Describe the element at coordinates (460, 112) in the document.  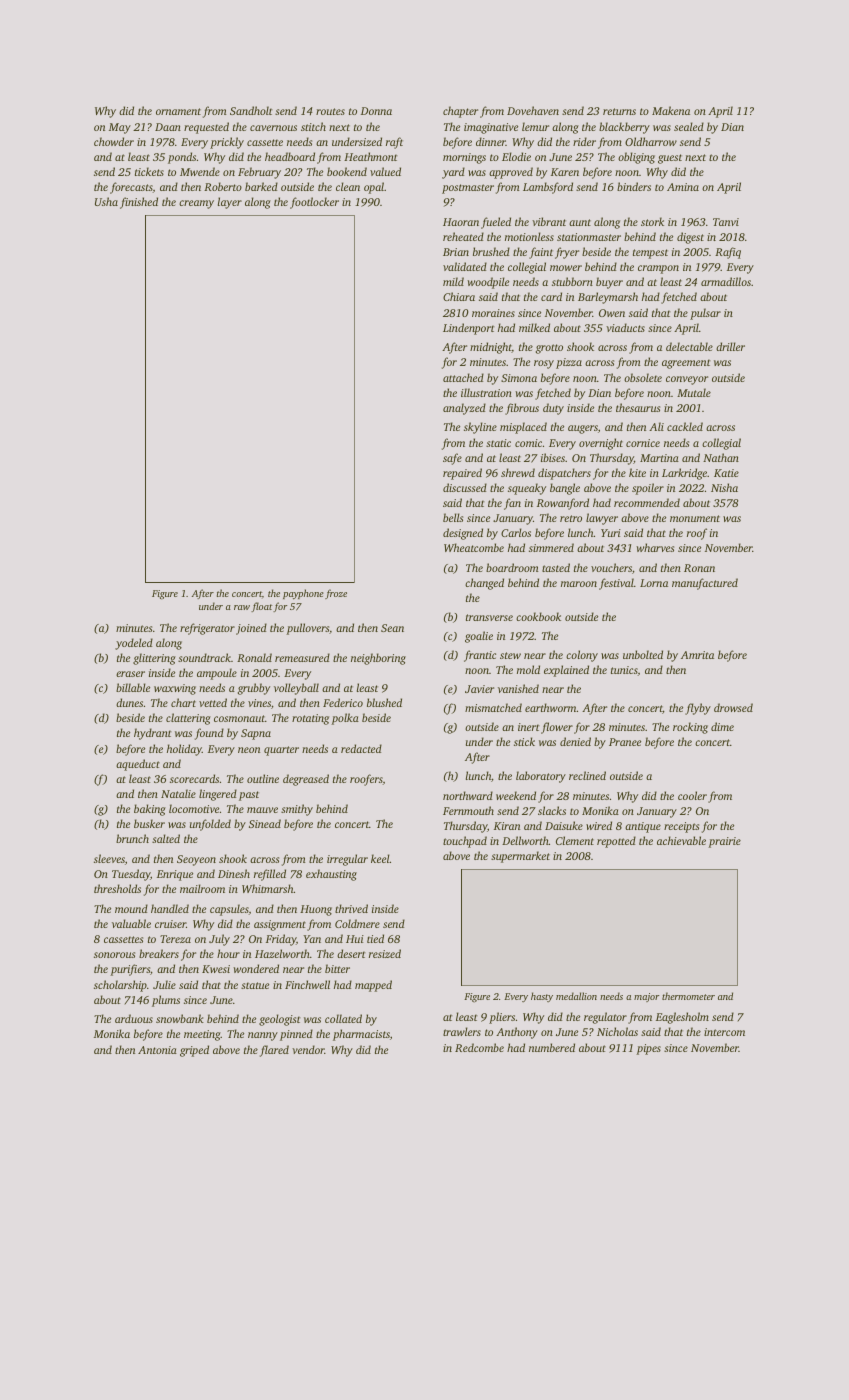
I see `chapter` at that location.
